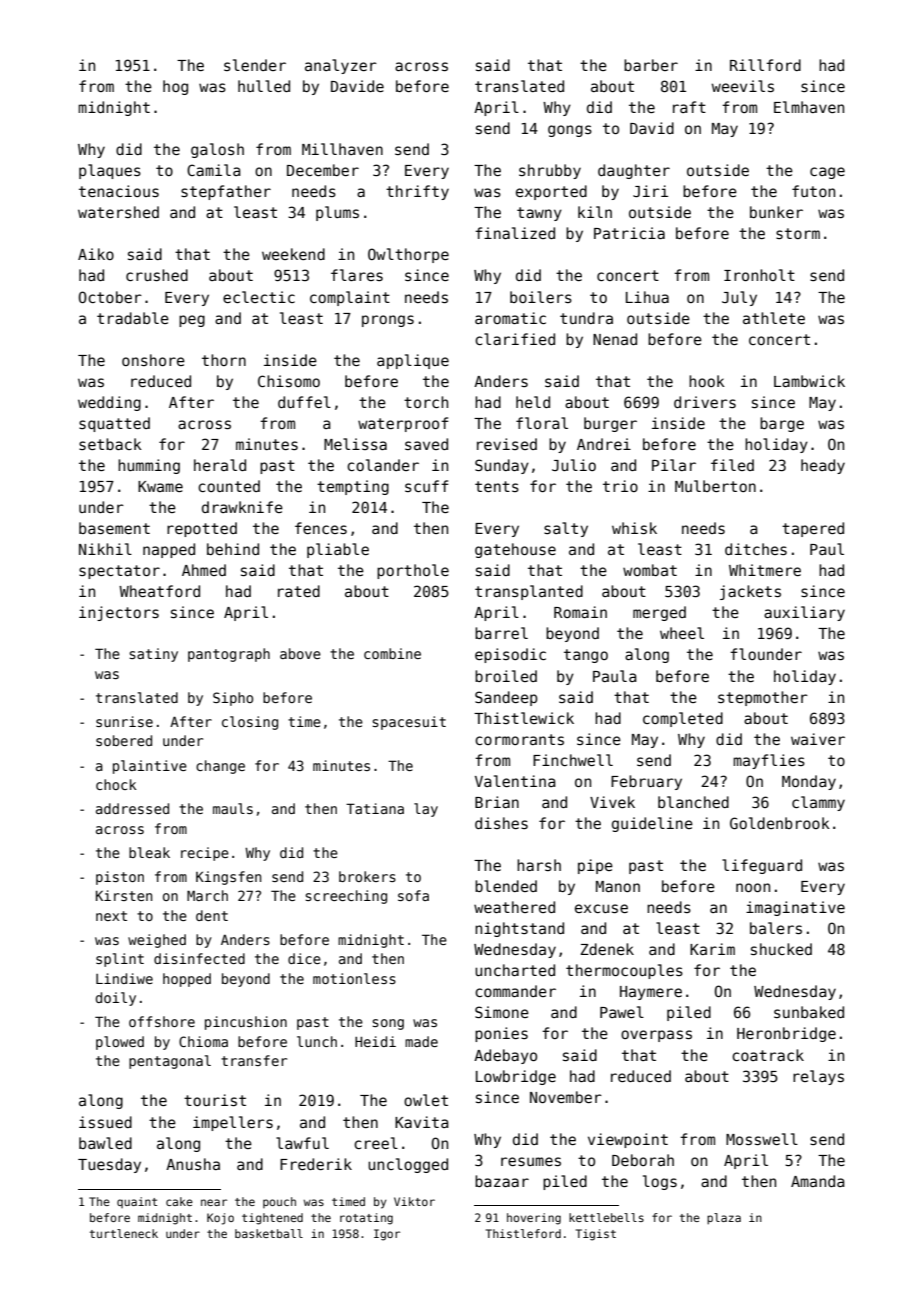  Describe the element at coordinates (289, 381) in the screenshot. I see `Chisomo` at that location.
